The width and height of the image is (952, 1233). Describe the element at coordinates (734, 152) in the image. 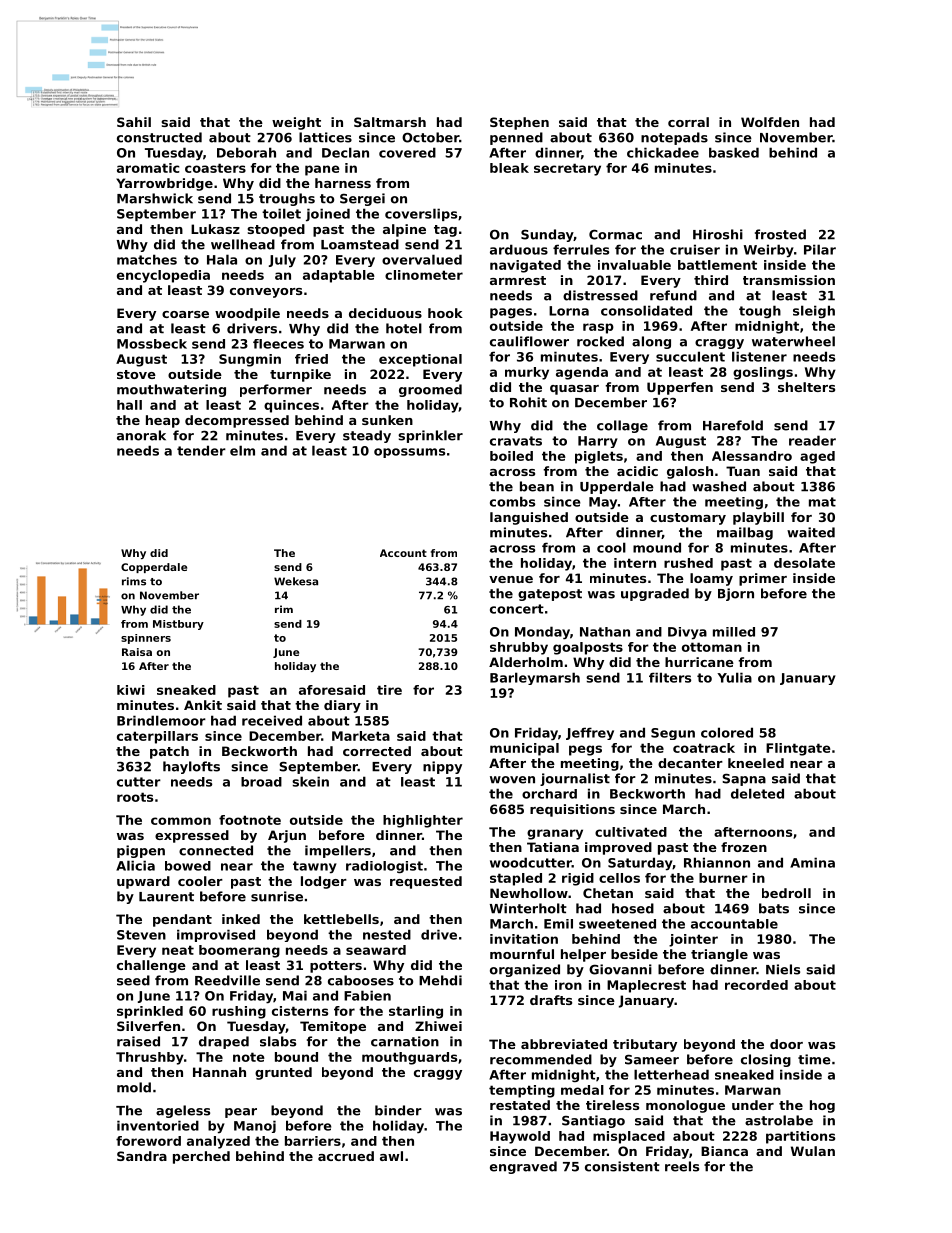

I see `basked` at that location.
